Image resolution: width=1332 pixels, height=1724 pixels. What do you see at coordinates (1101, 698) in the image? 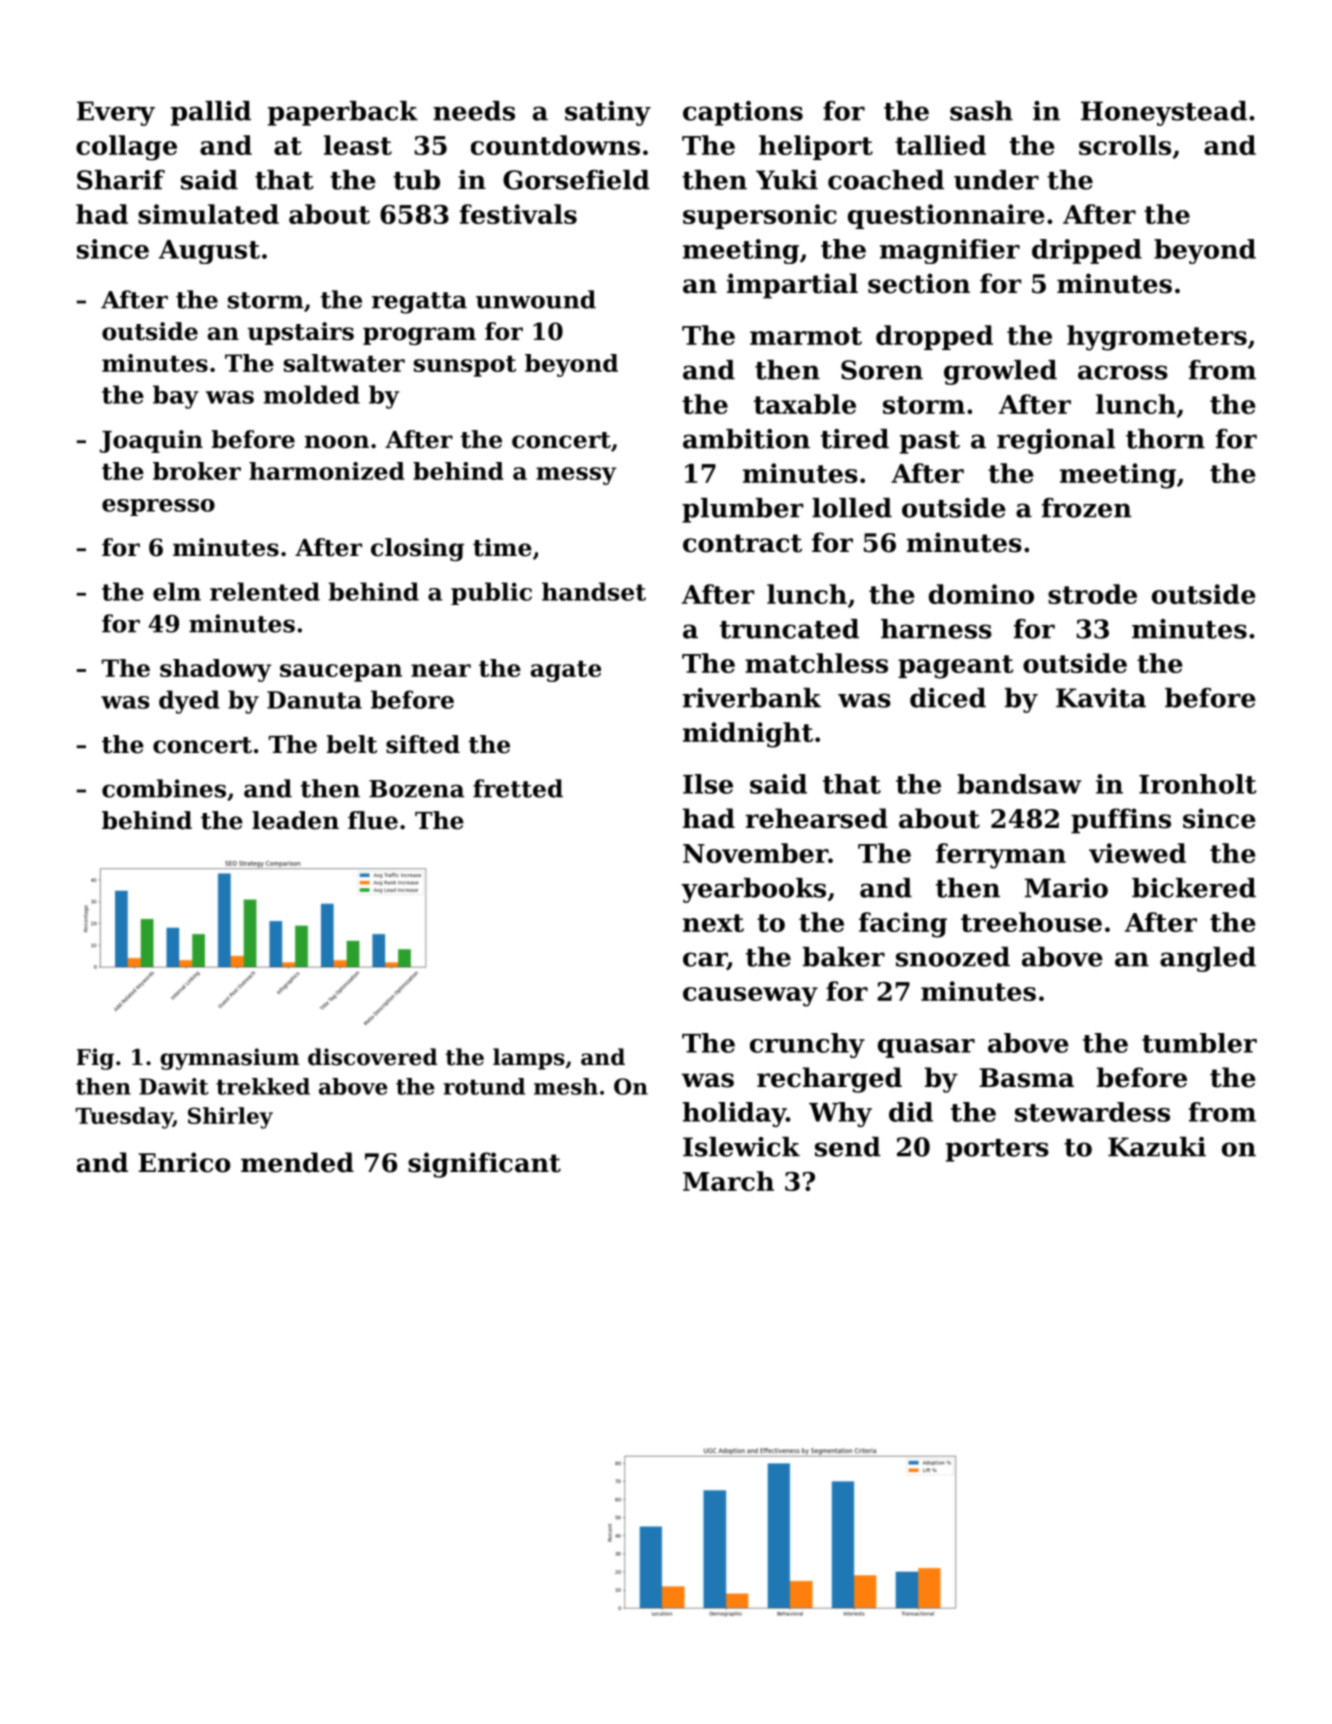
I see `Kavita` at bounding box center [1101, 698].
